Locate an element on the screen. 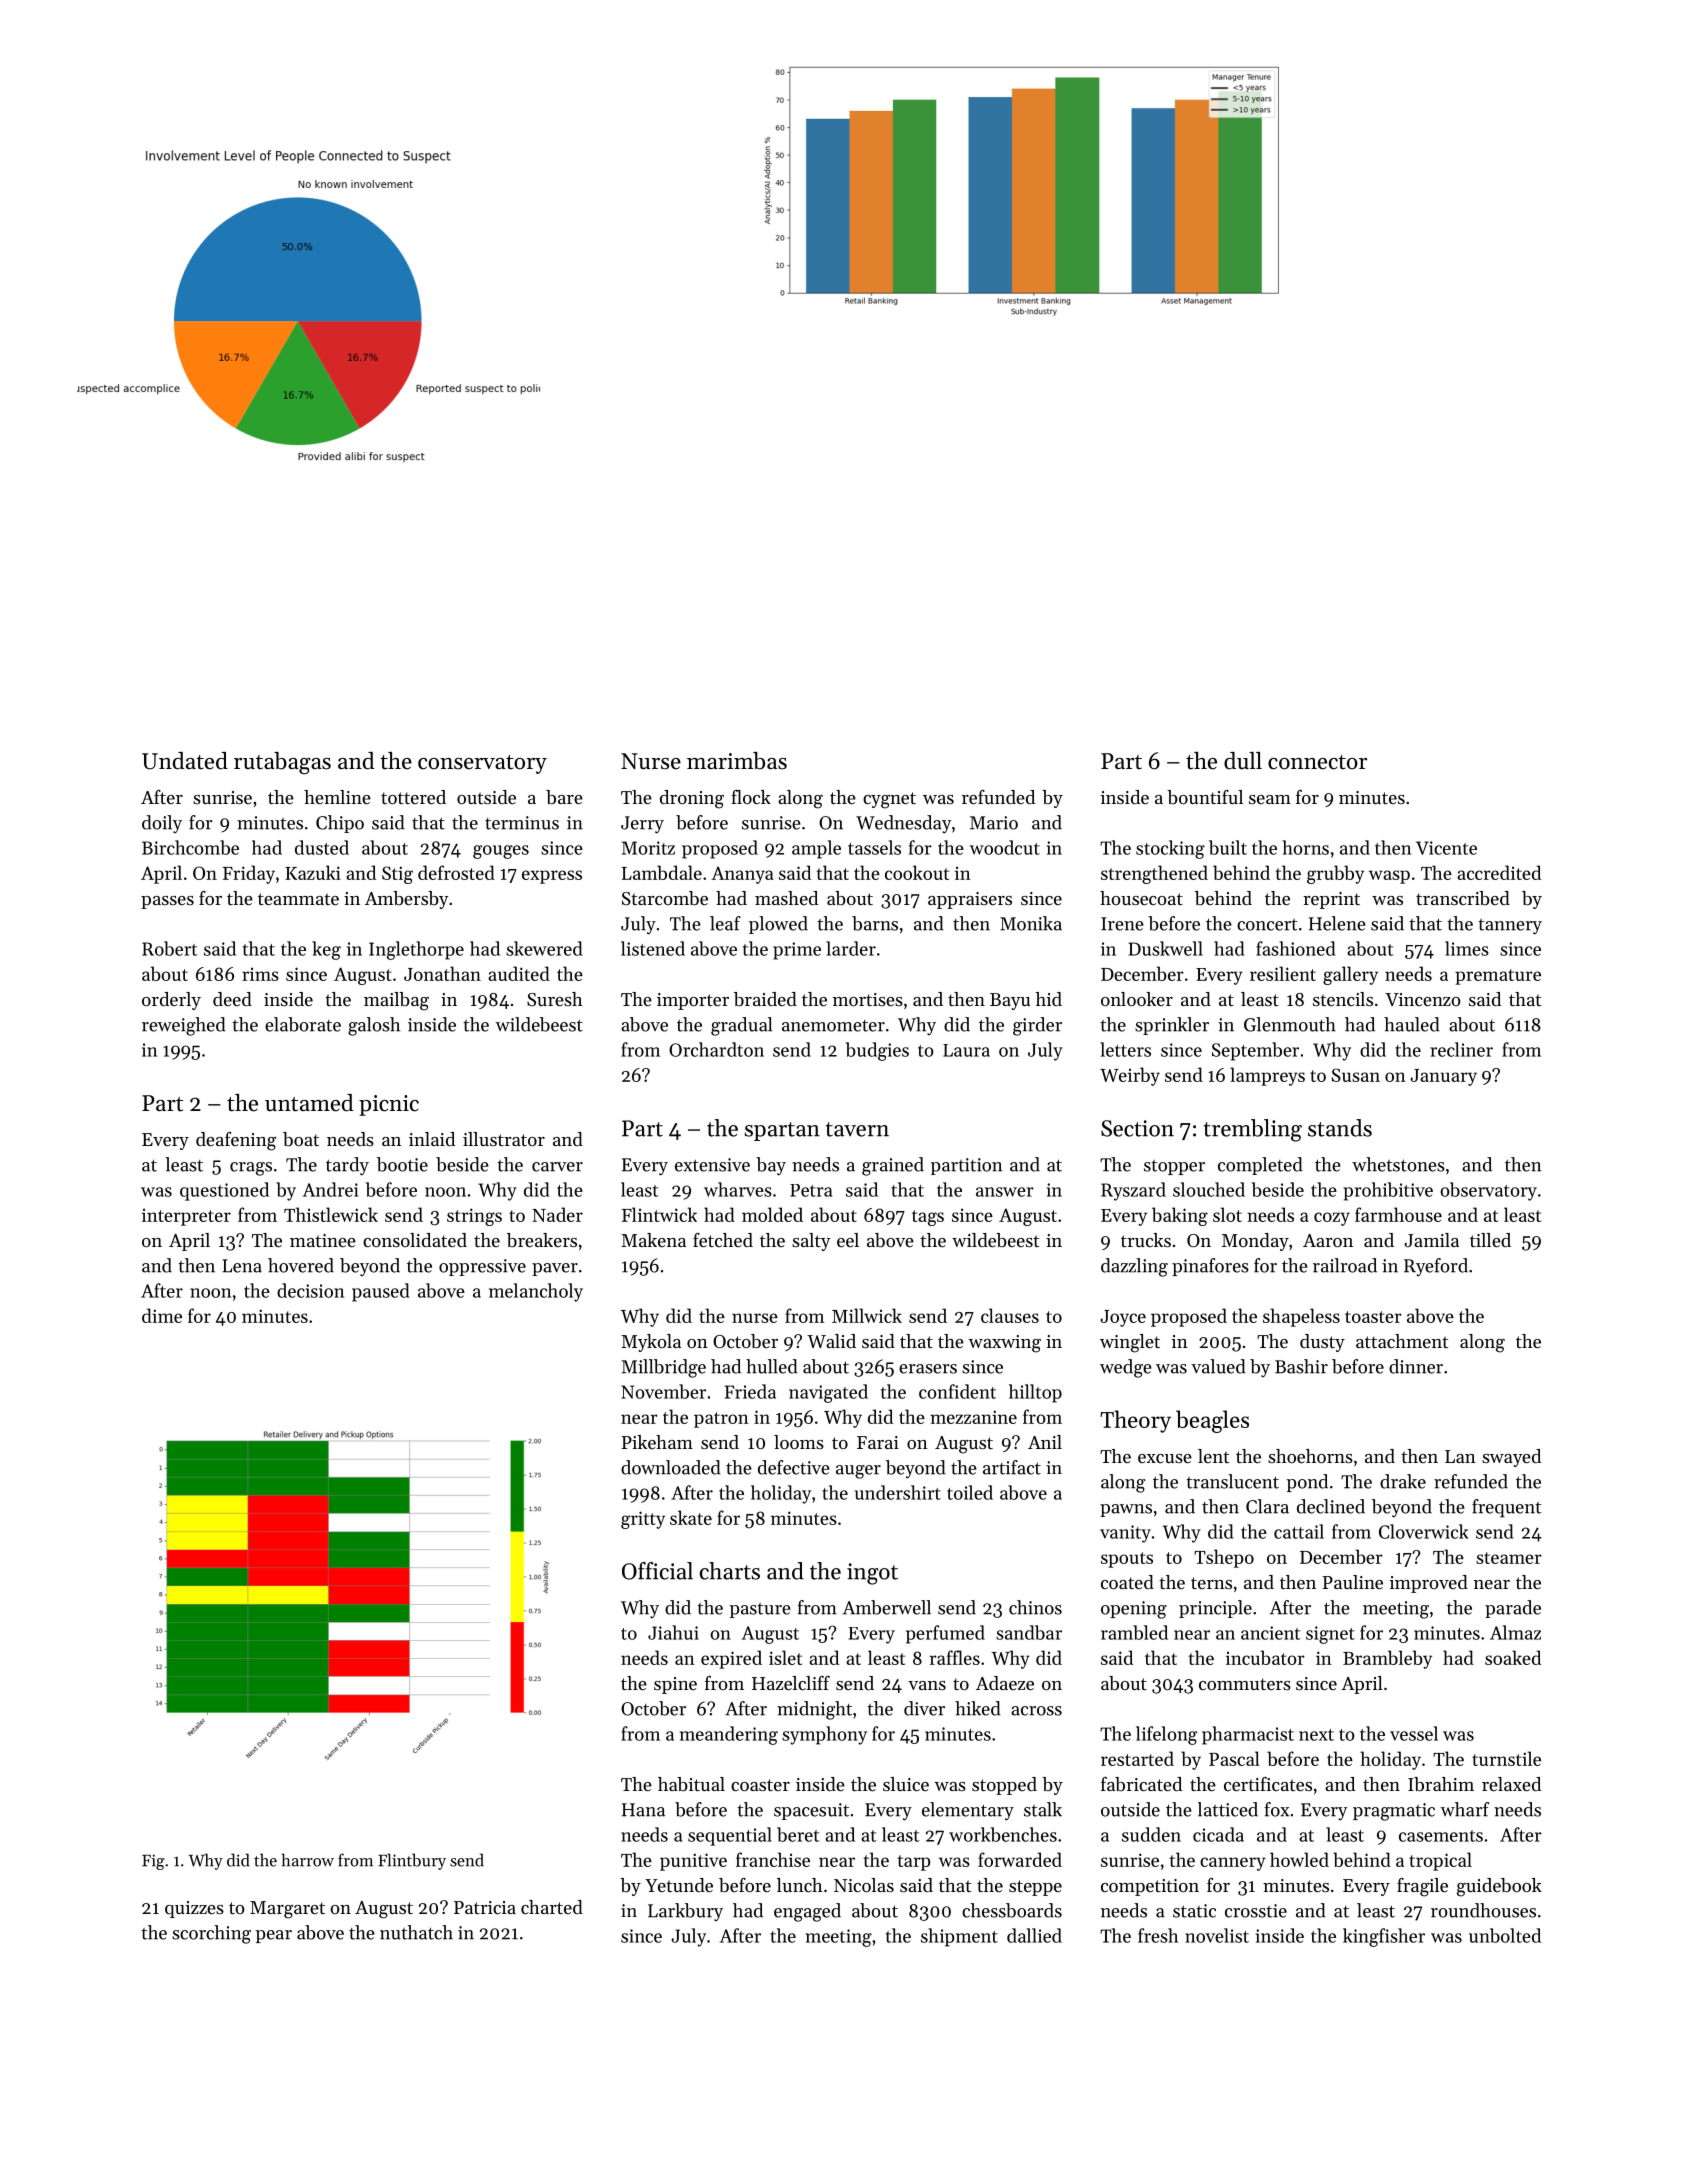 The width and height of the screenshot is (1683, 2178). rutabagas is located at coordinates (282, 763).
